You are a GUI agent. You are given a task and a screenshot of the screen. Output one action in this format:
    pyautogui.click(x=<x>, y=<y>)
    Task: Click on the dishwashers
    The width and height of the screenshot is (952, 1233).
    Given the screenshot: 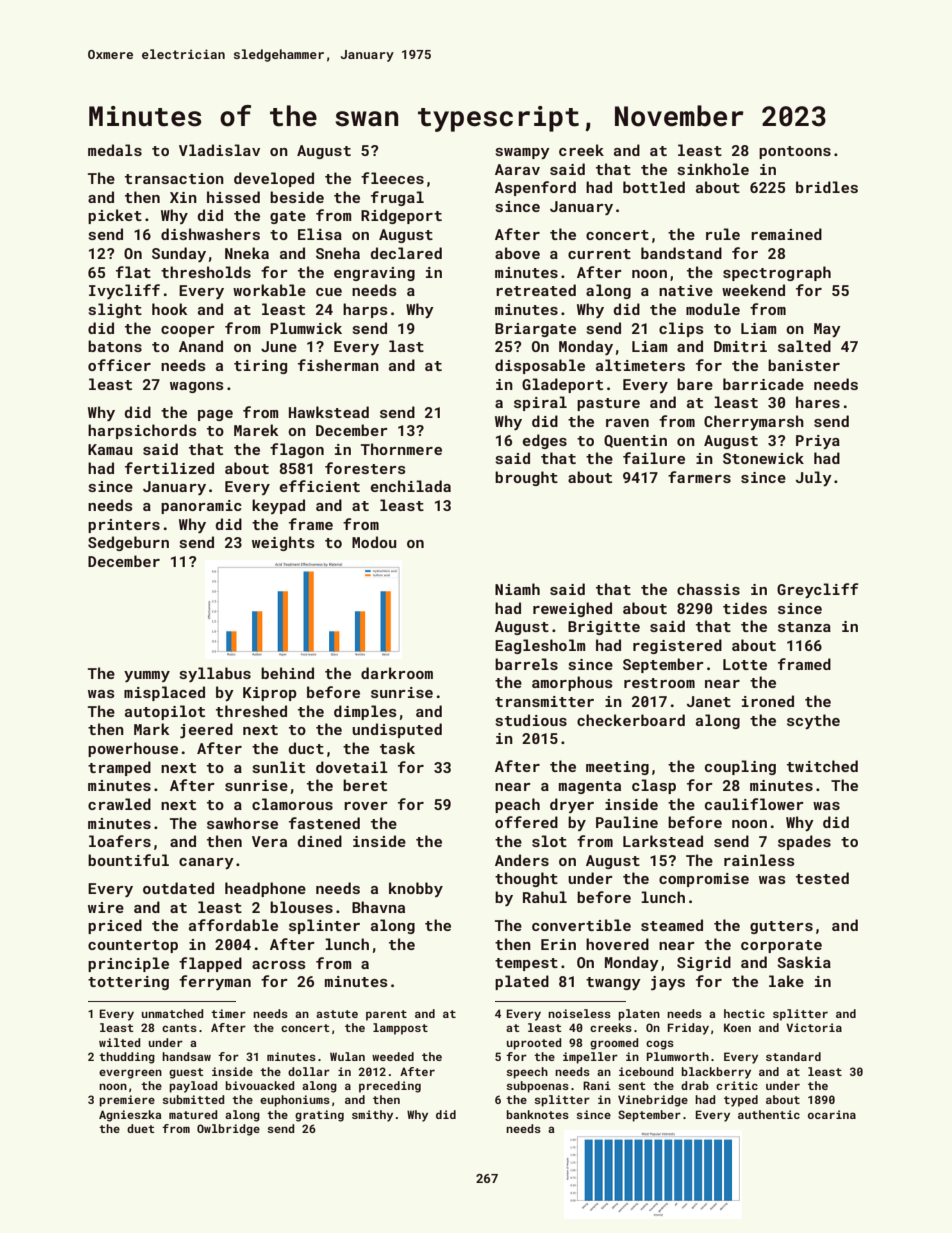 What is the action you would take?
    pyautogui.click(x=210, y=234)
